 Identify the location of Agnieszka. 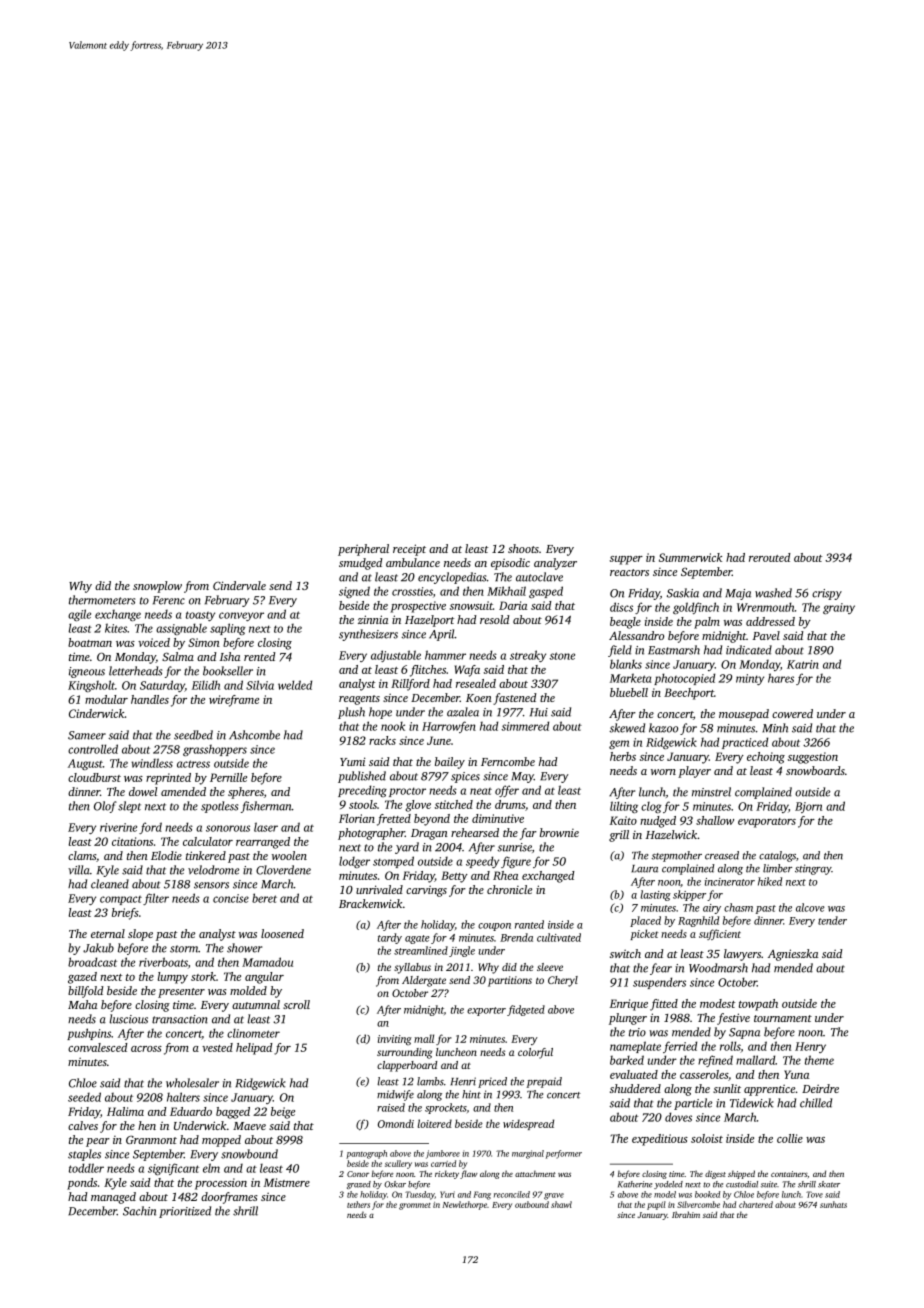
(793, 955).
